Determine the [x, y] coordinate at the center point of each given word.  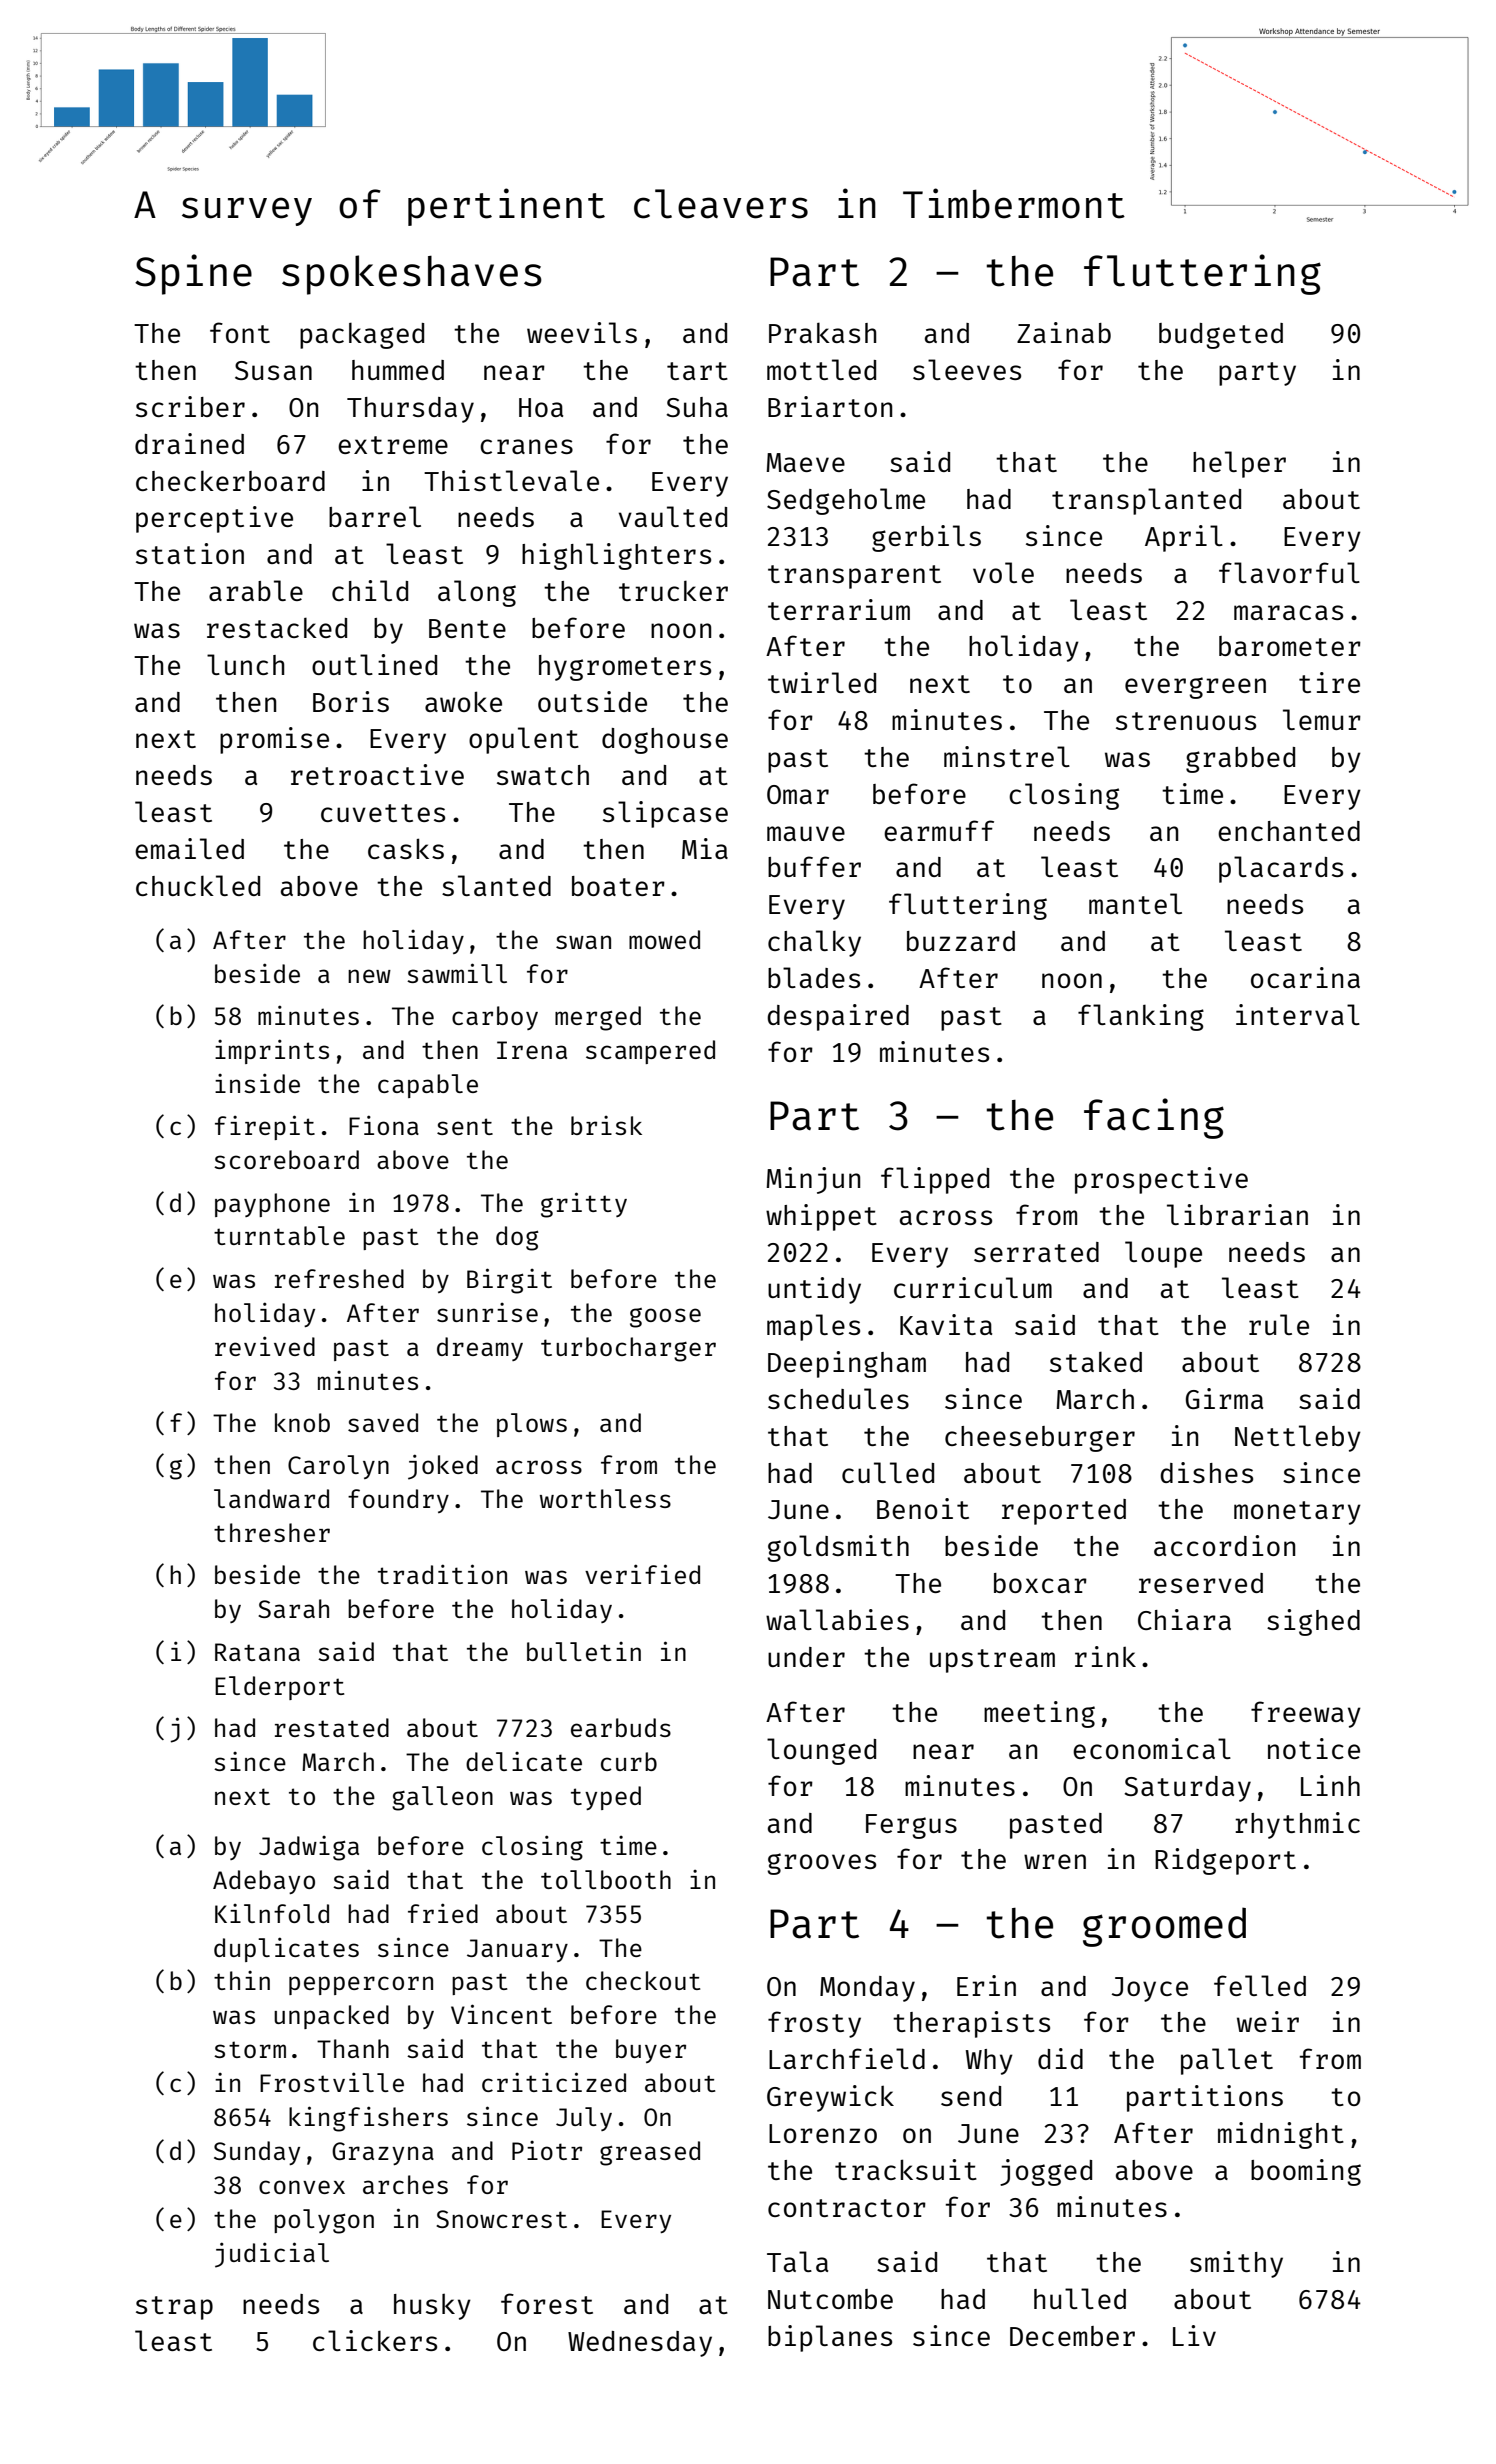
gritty [584, 1205]
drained [189, 443]
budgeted [1221, 336]
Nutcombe [830, 2299]
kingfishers [368, 2119]
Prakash [822, 332]
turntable [279, 1235]
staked [1096, 1361]
